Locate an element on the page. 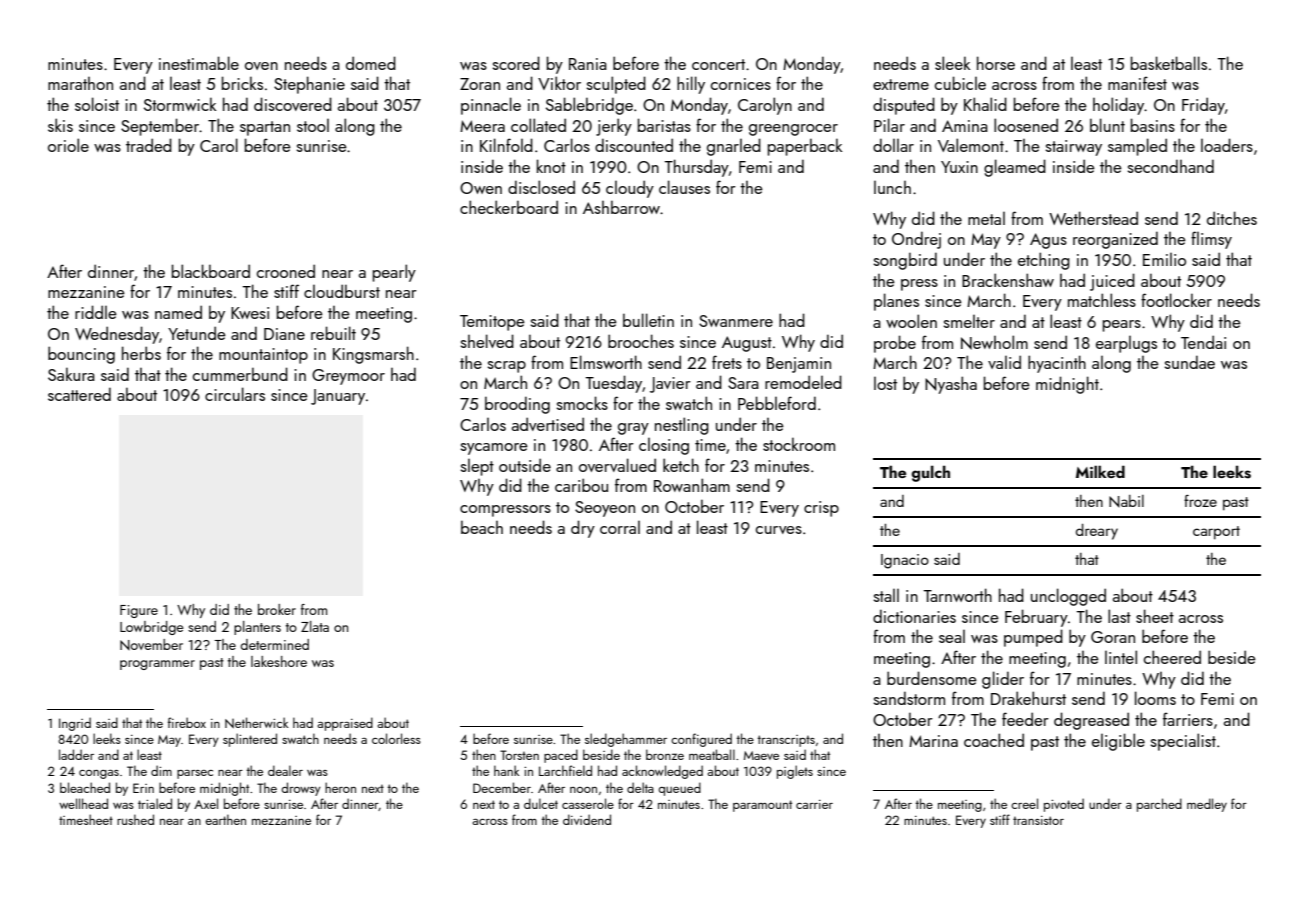 The height and width of the document is (924, 1308). inestimable is located at coordinates (199, 63).
